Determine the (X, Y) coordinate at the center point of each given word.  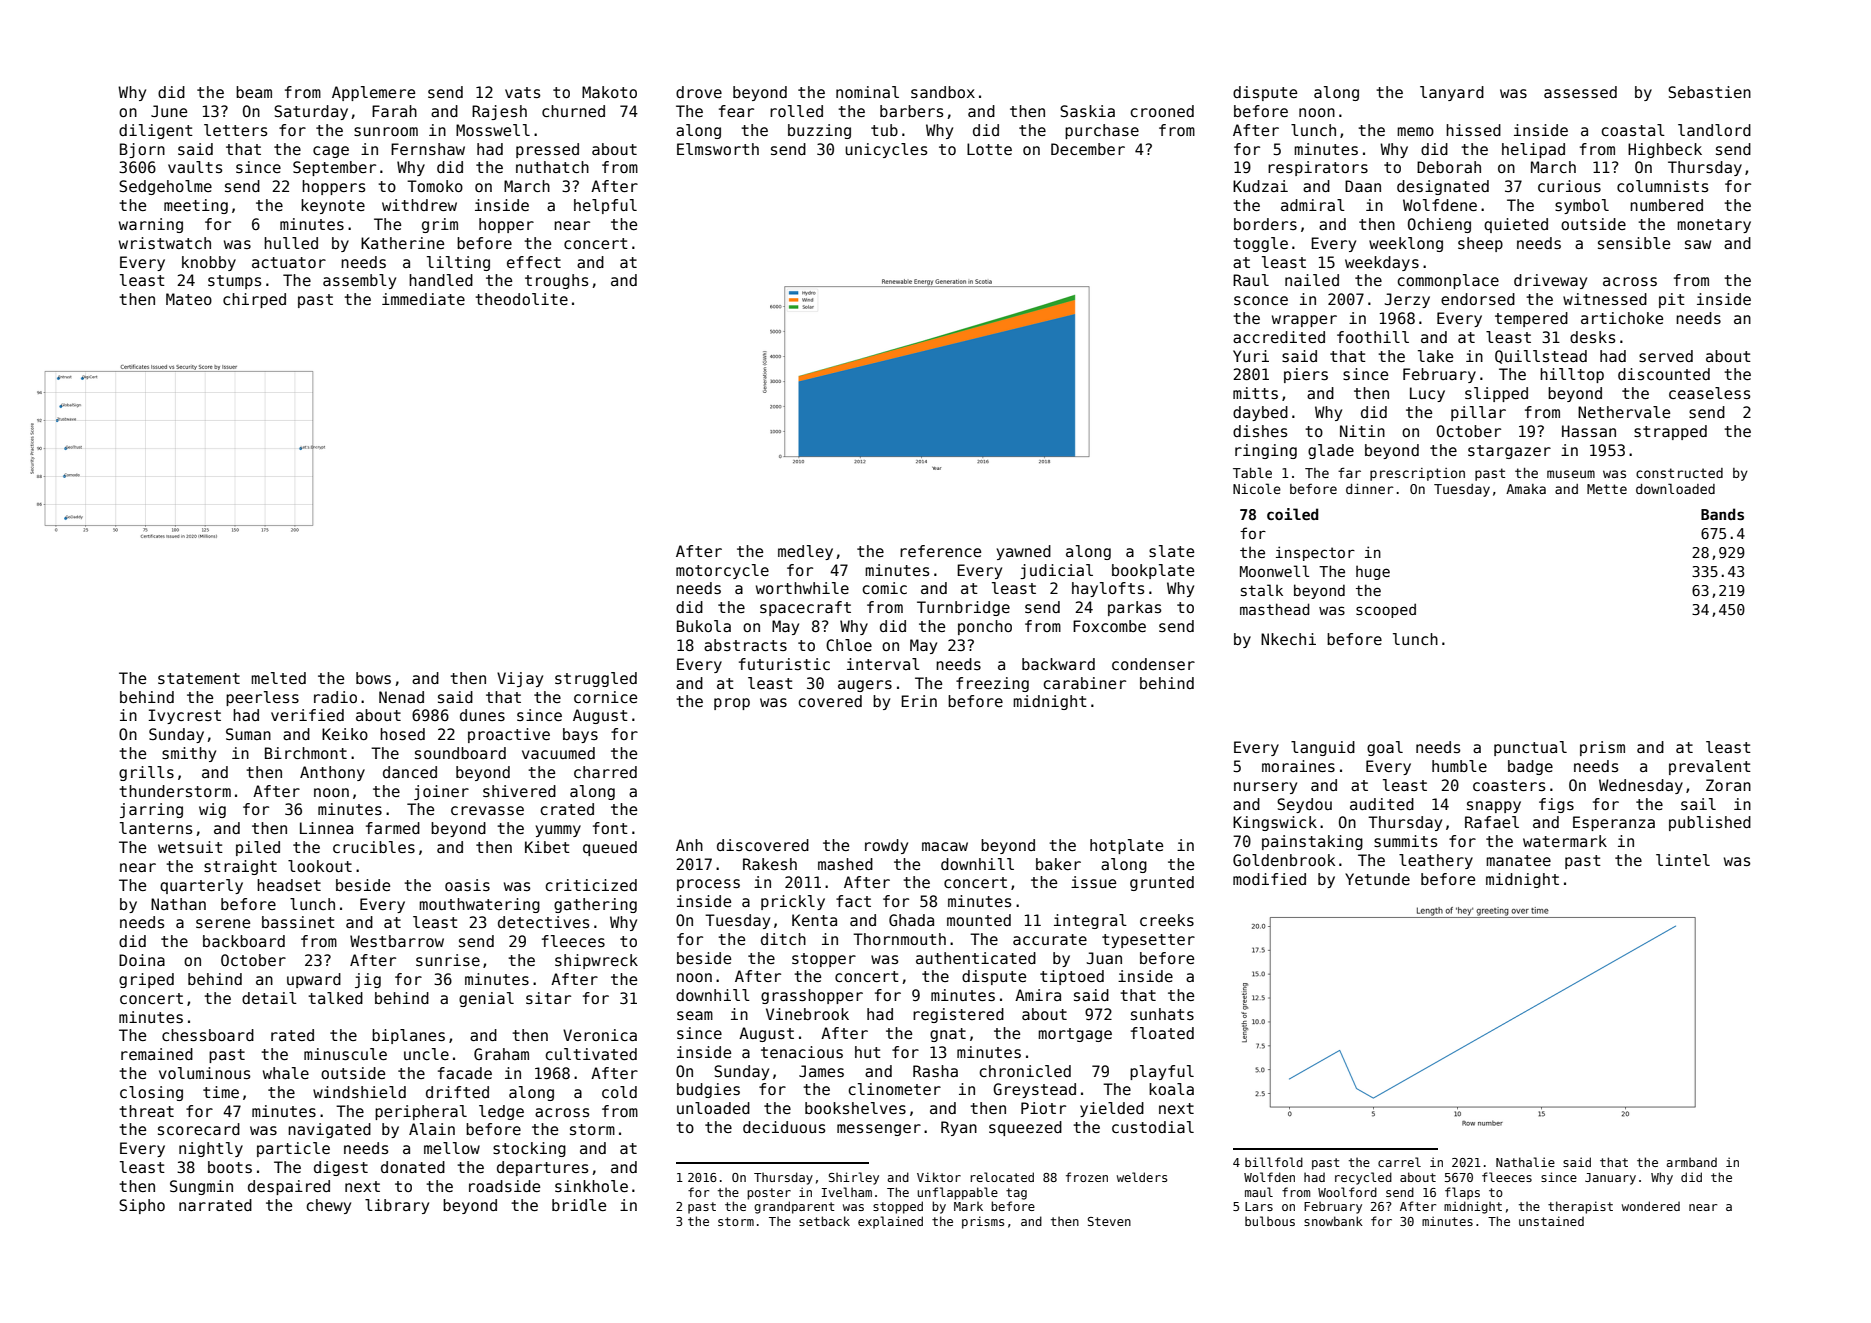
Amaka (1526, 489)
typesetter (1148, 941)
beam (254, 92)
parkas (1134, 608)
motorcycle (722, 571)
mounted (979, 920)
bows (373, 678)
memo (1415, 131)
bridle (579, 1205)
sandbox (943, 92)
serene (223, 923)
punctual (1530, 748)
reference (940, 551)
